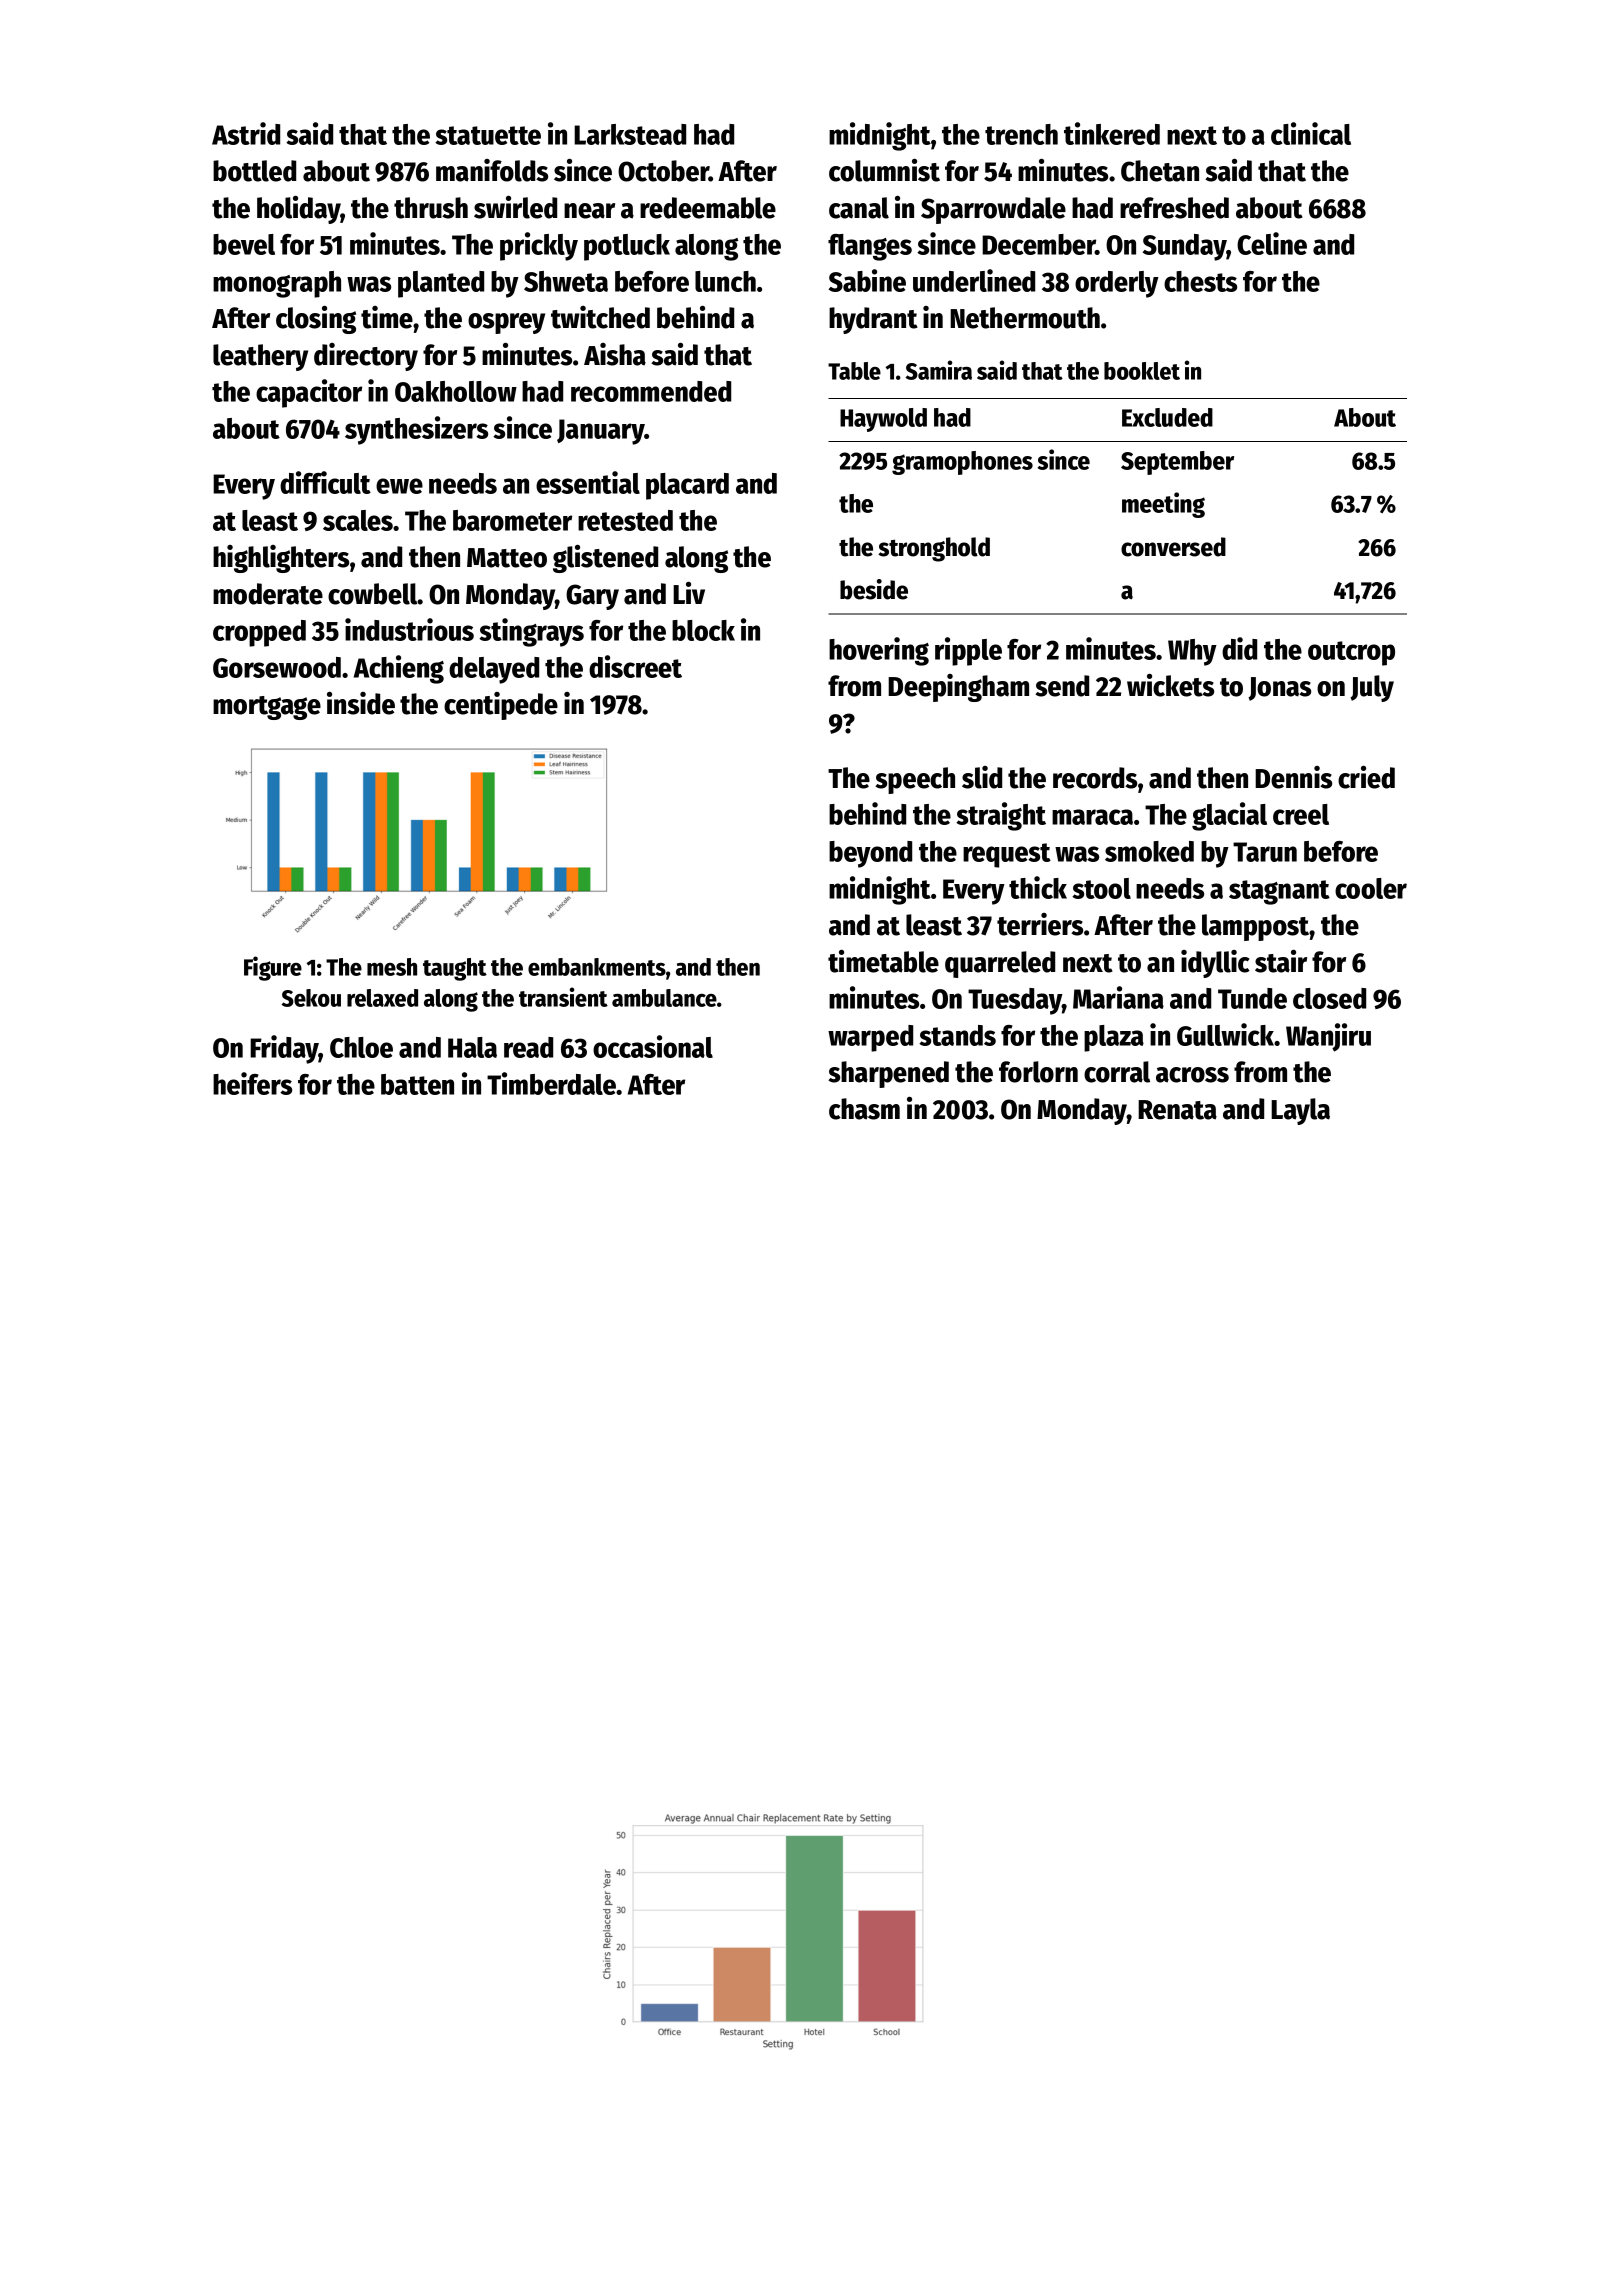  What do you see at coordinates (870, 854) in the screenshot?
I see `beyond` at bounding box center [870, 854].
